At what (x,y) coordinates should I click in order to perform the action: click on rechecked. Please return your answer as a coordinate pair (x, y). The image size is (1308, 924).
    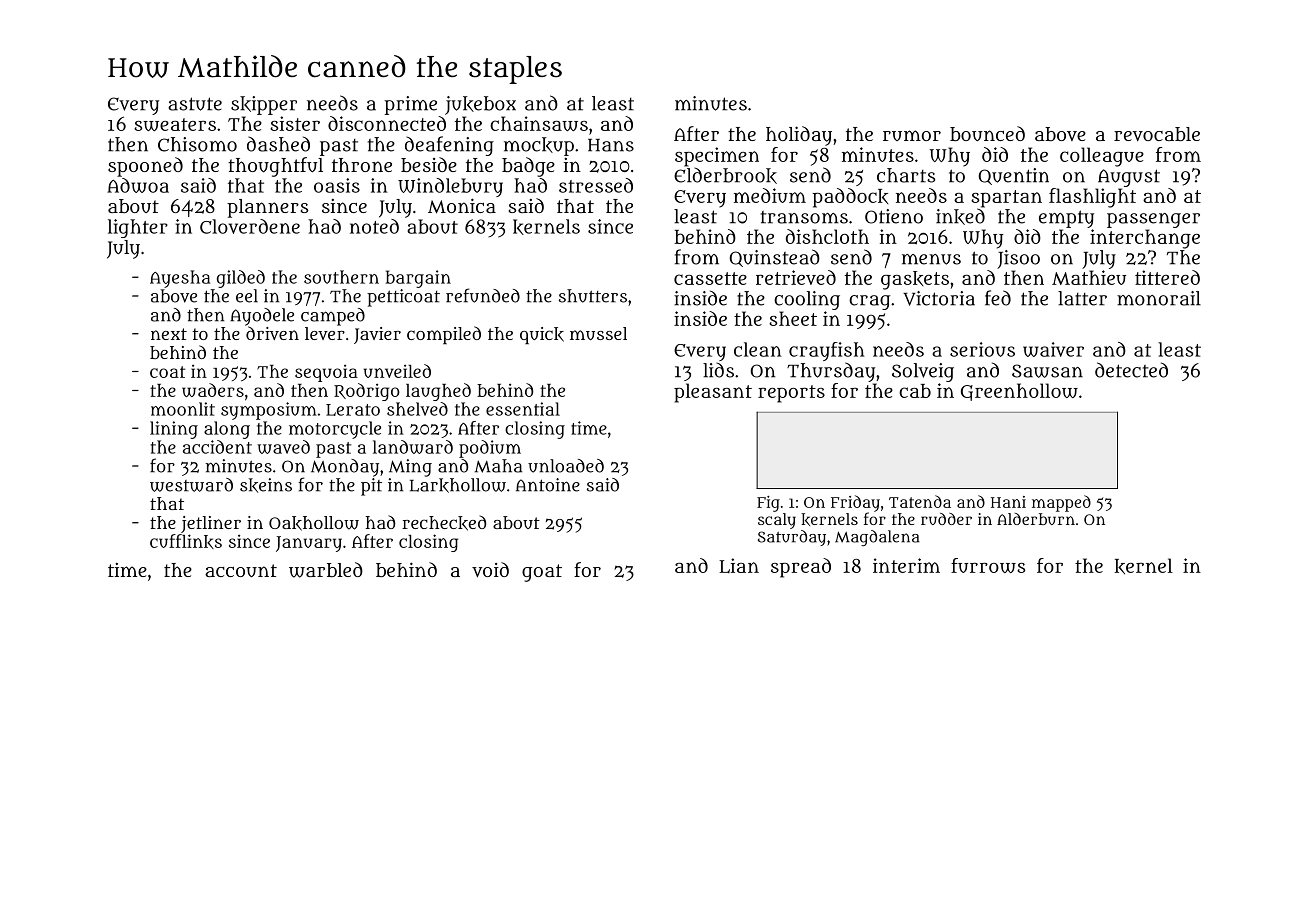
    Looking at the image, I should click on (444, 523).
